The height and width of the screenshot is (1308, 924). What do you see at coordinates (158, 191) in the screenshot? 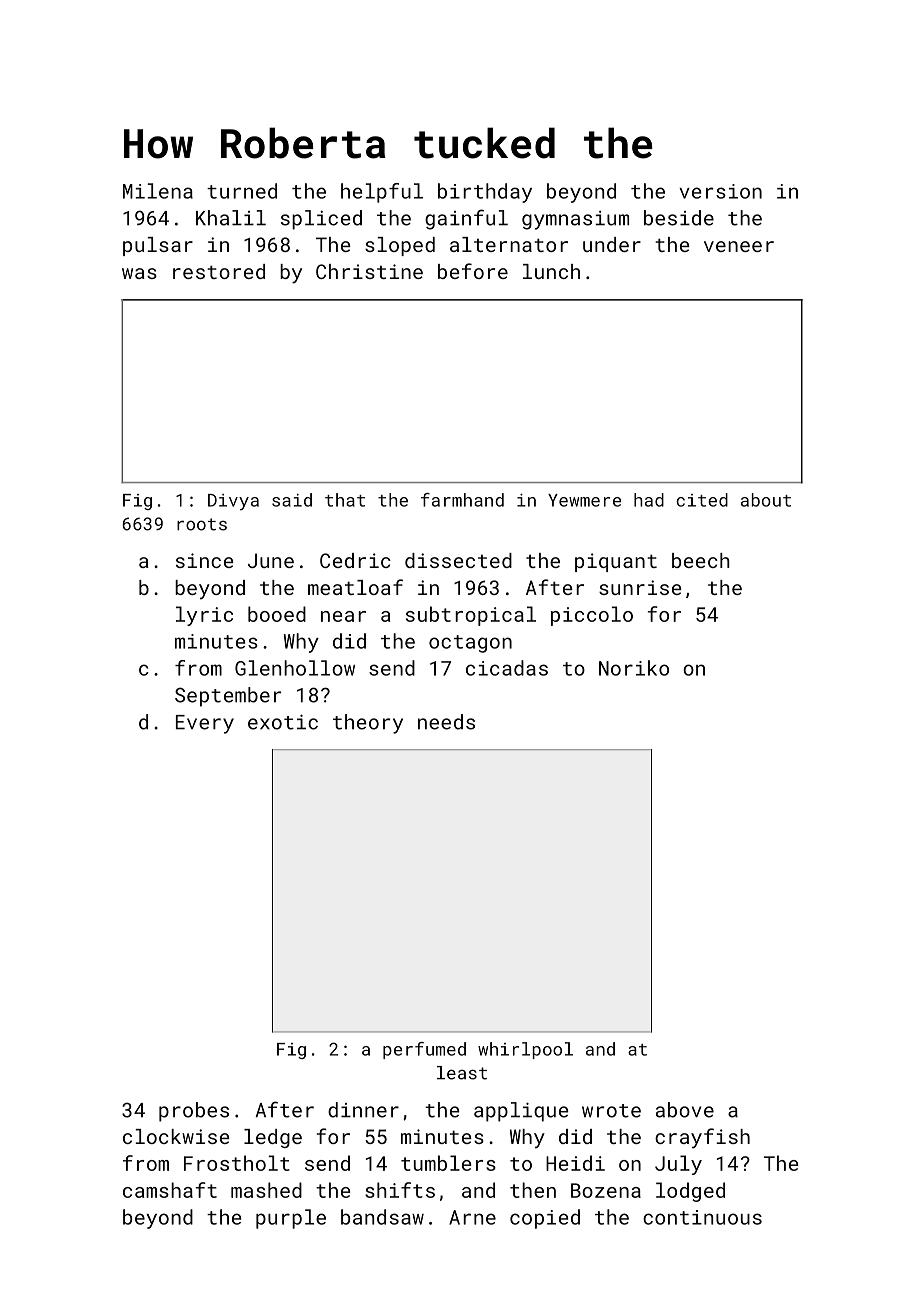
I see `Milena` at bounding box center [158, 191].
